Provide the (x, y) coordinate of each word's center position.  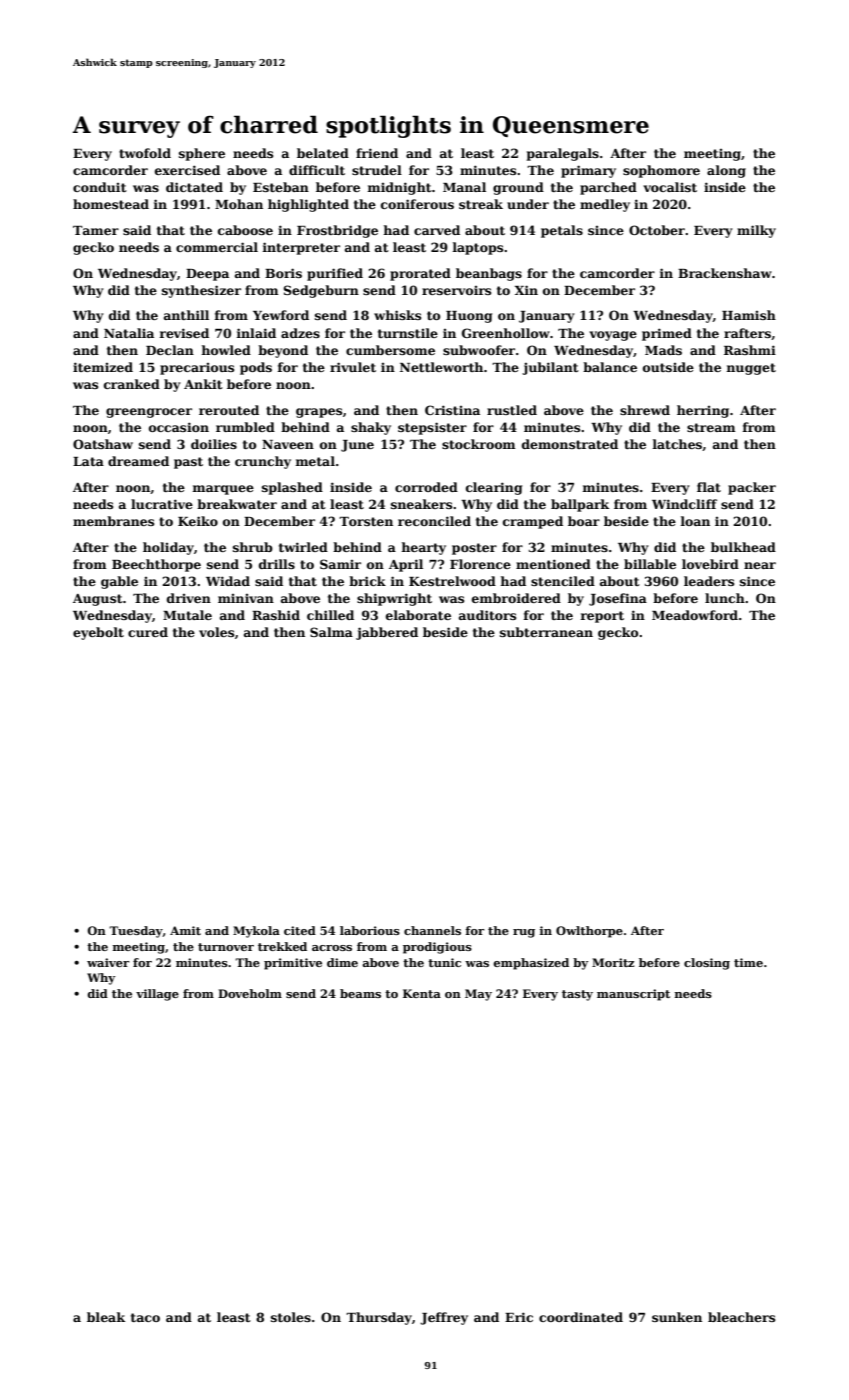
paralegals (563, 154)
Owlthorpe (589, 932)
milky (756, 231)
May (478, 995)
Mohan (239, 204)
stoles (291, 1317)
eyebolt (98, 633)
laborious (370, 930)
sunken (677, 1317)
